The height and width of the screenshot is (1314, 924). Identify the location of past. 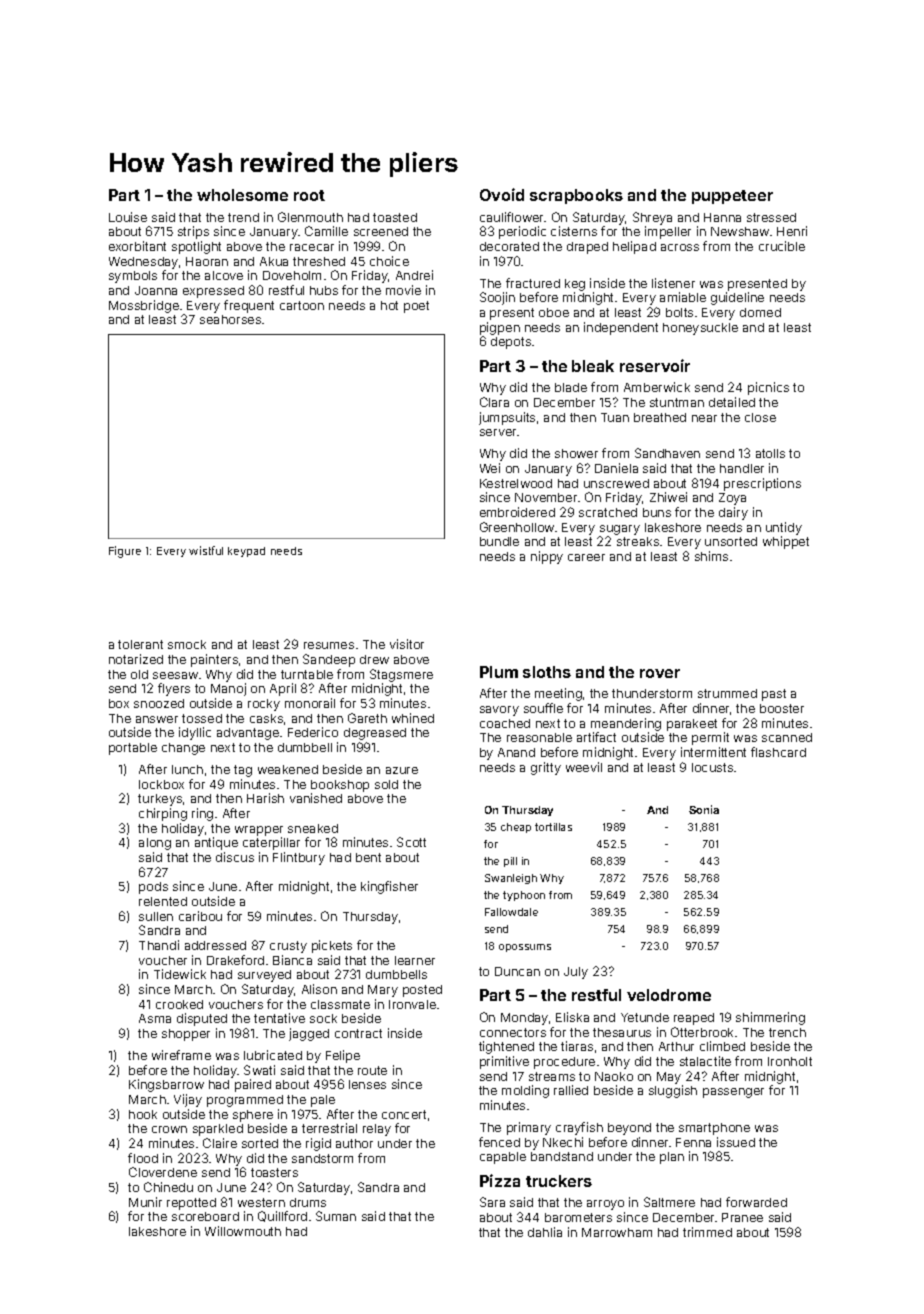
(774, 695).
